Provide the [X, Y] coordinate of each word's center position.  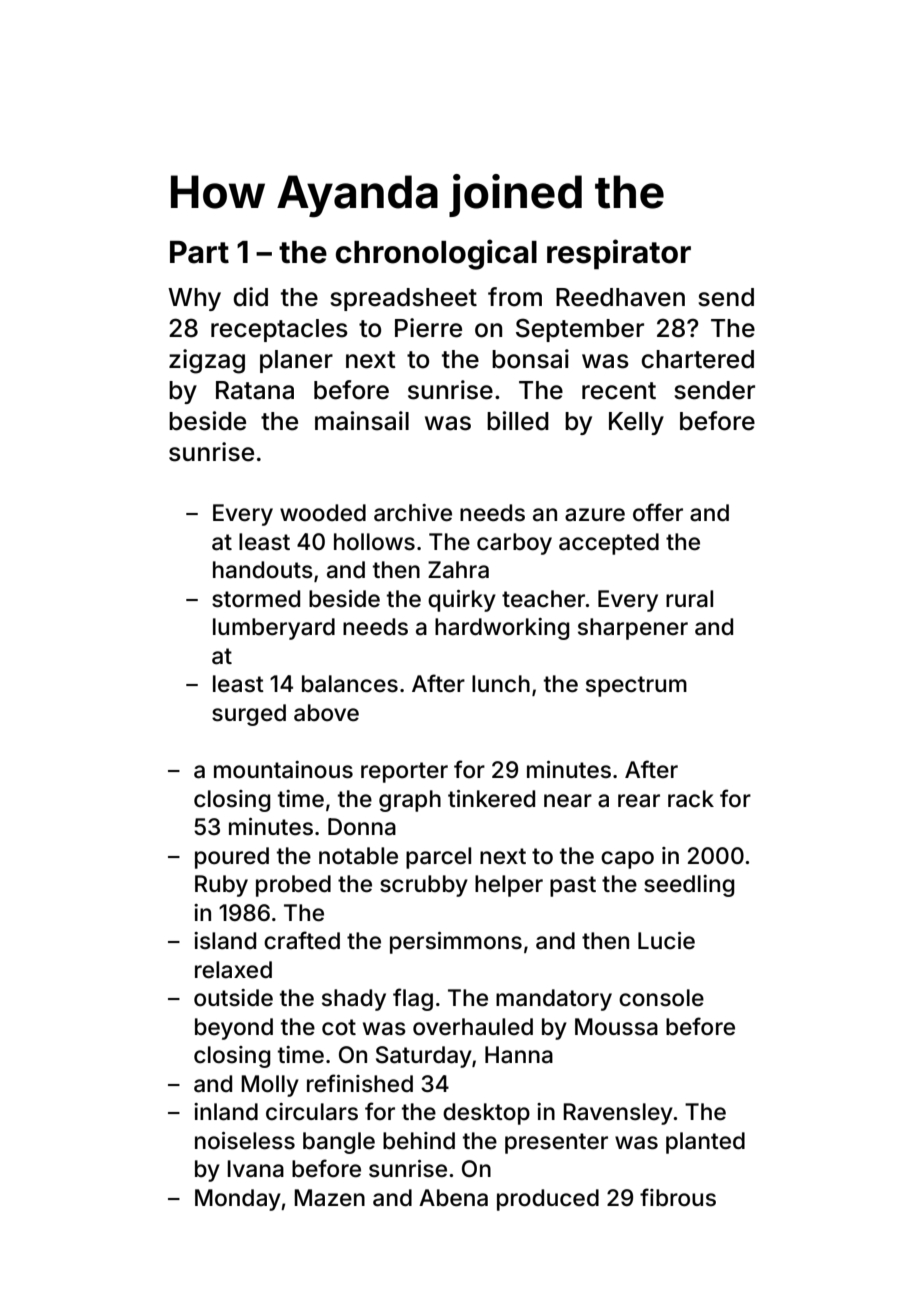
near [568, 801]
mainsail [362, 421]
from [515, 297]
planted [705, 1143]
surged [249, 715]
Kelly [636, 423]
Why [194, 299]
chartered [697, 359]
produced [548, 1200]
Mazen [329, 1198]
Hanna [519, 1055]
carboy [514, 544]
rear [639, 801]
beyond [234, 1029]
